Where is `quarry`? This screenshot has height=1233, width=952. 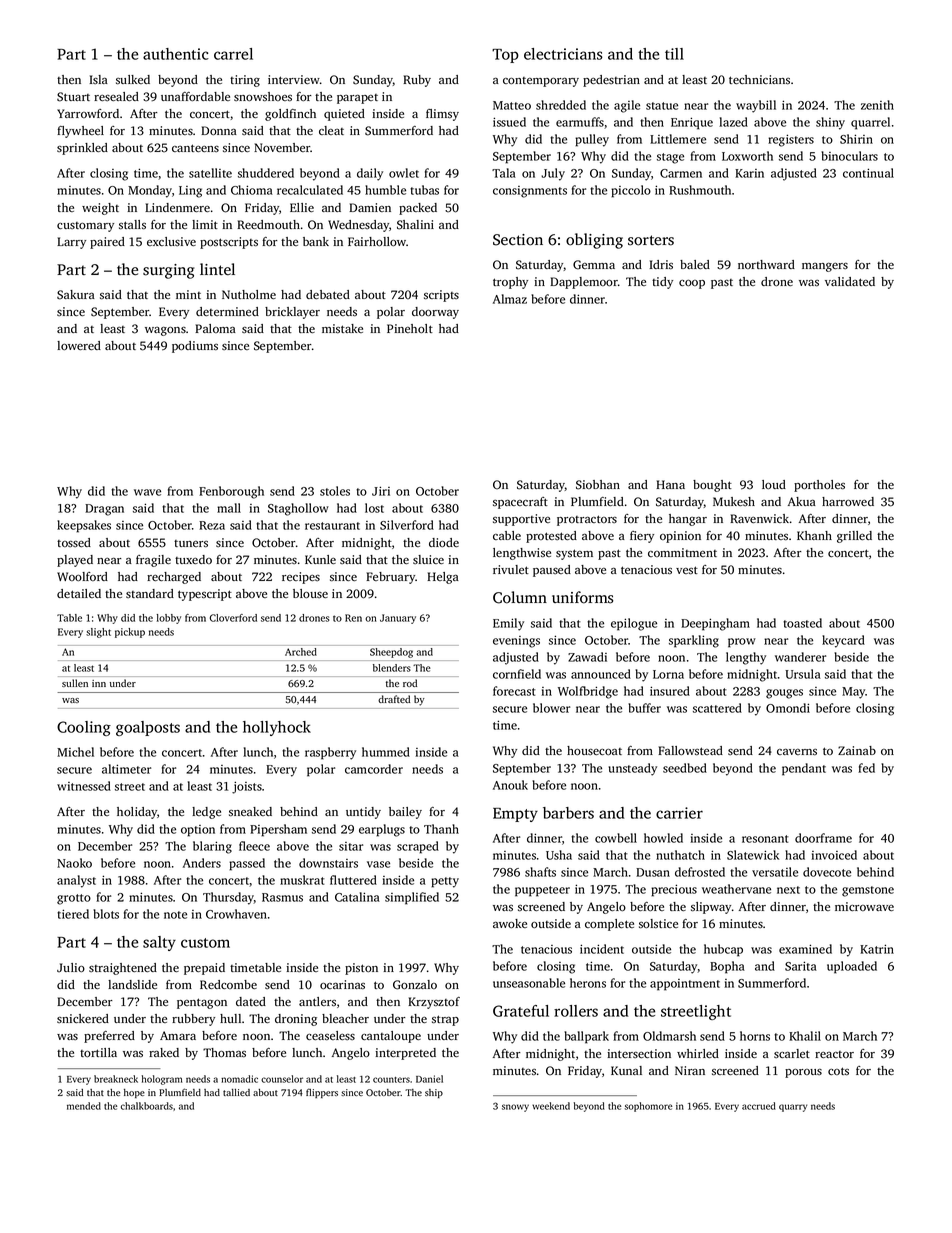
quarry is located at coordinates (793, 1108).
